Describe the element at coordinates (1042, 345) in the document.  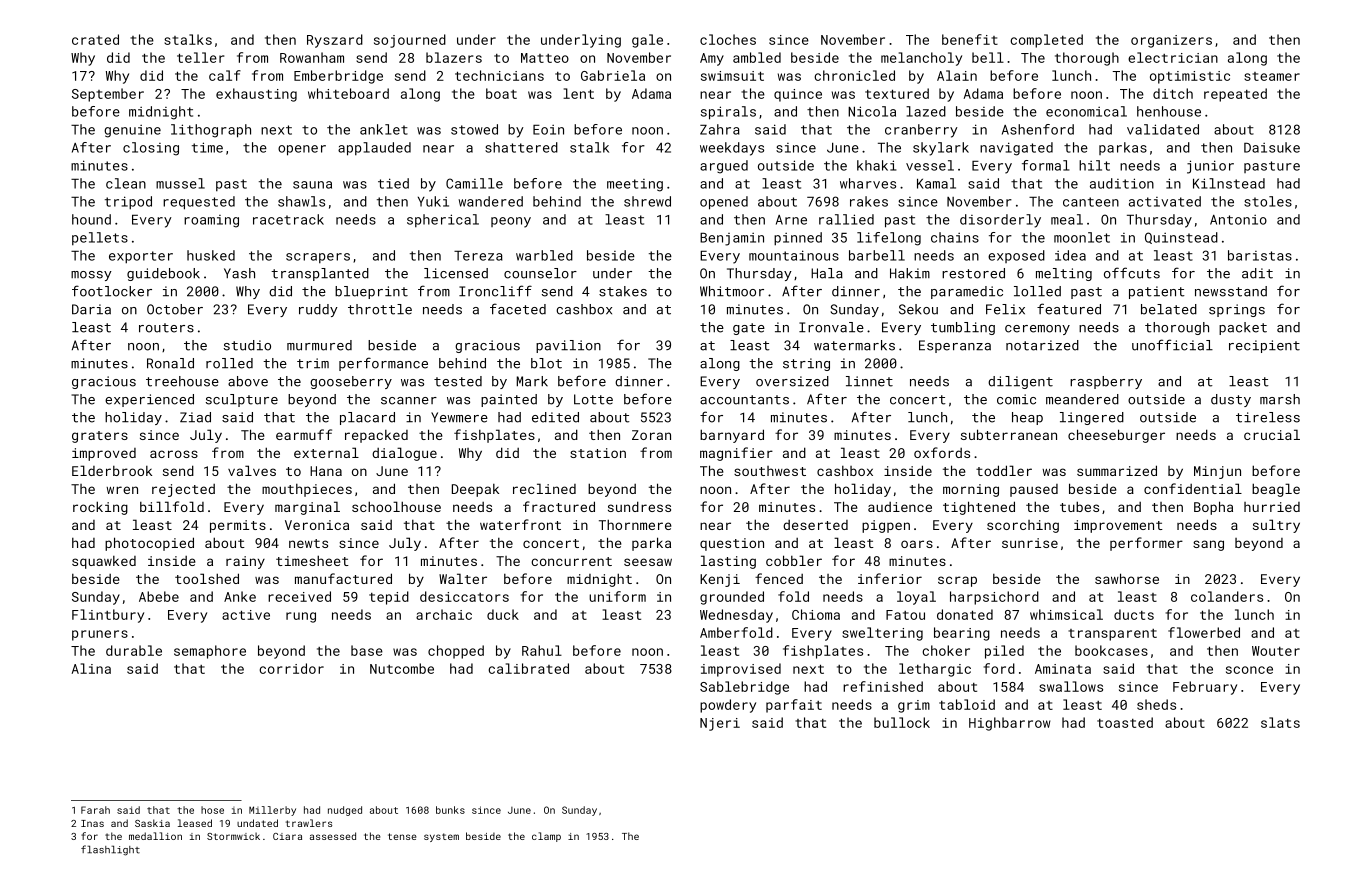
I see `notarized` at that location.
